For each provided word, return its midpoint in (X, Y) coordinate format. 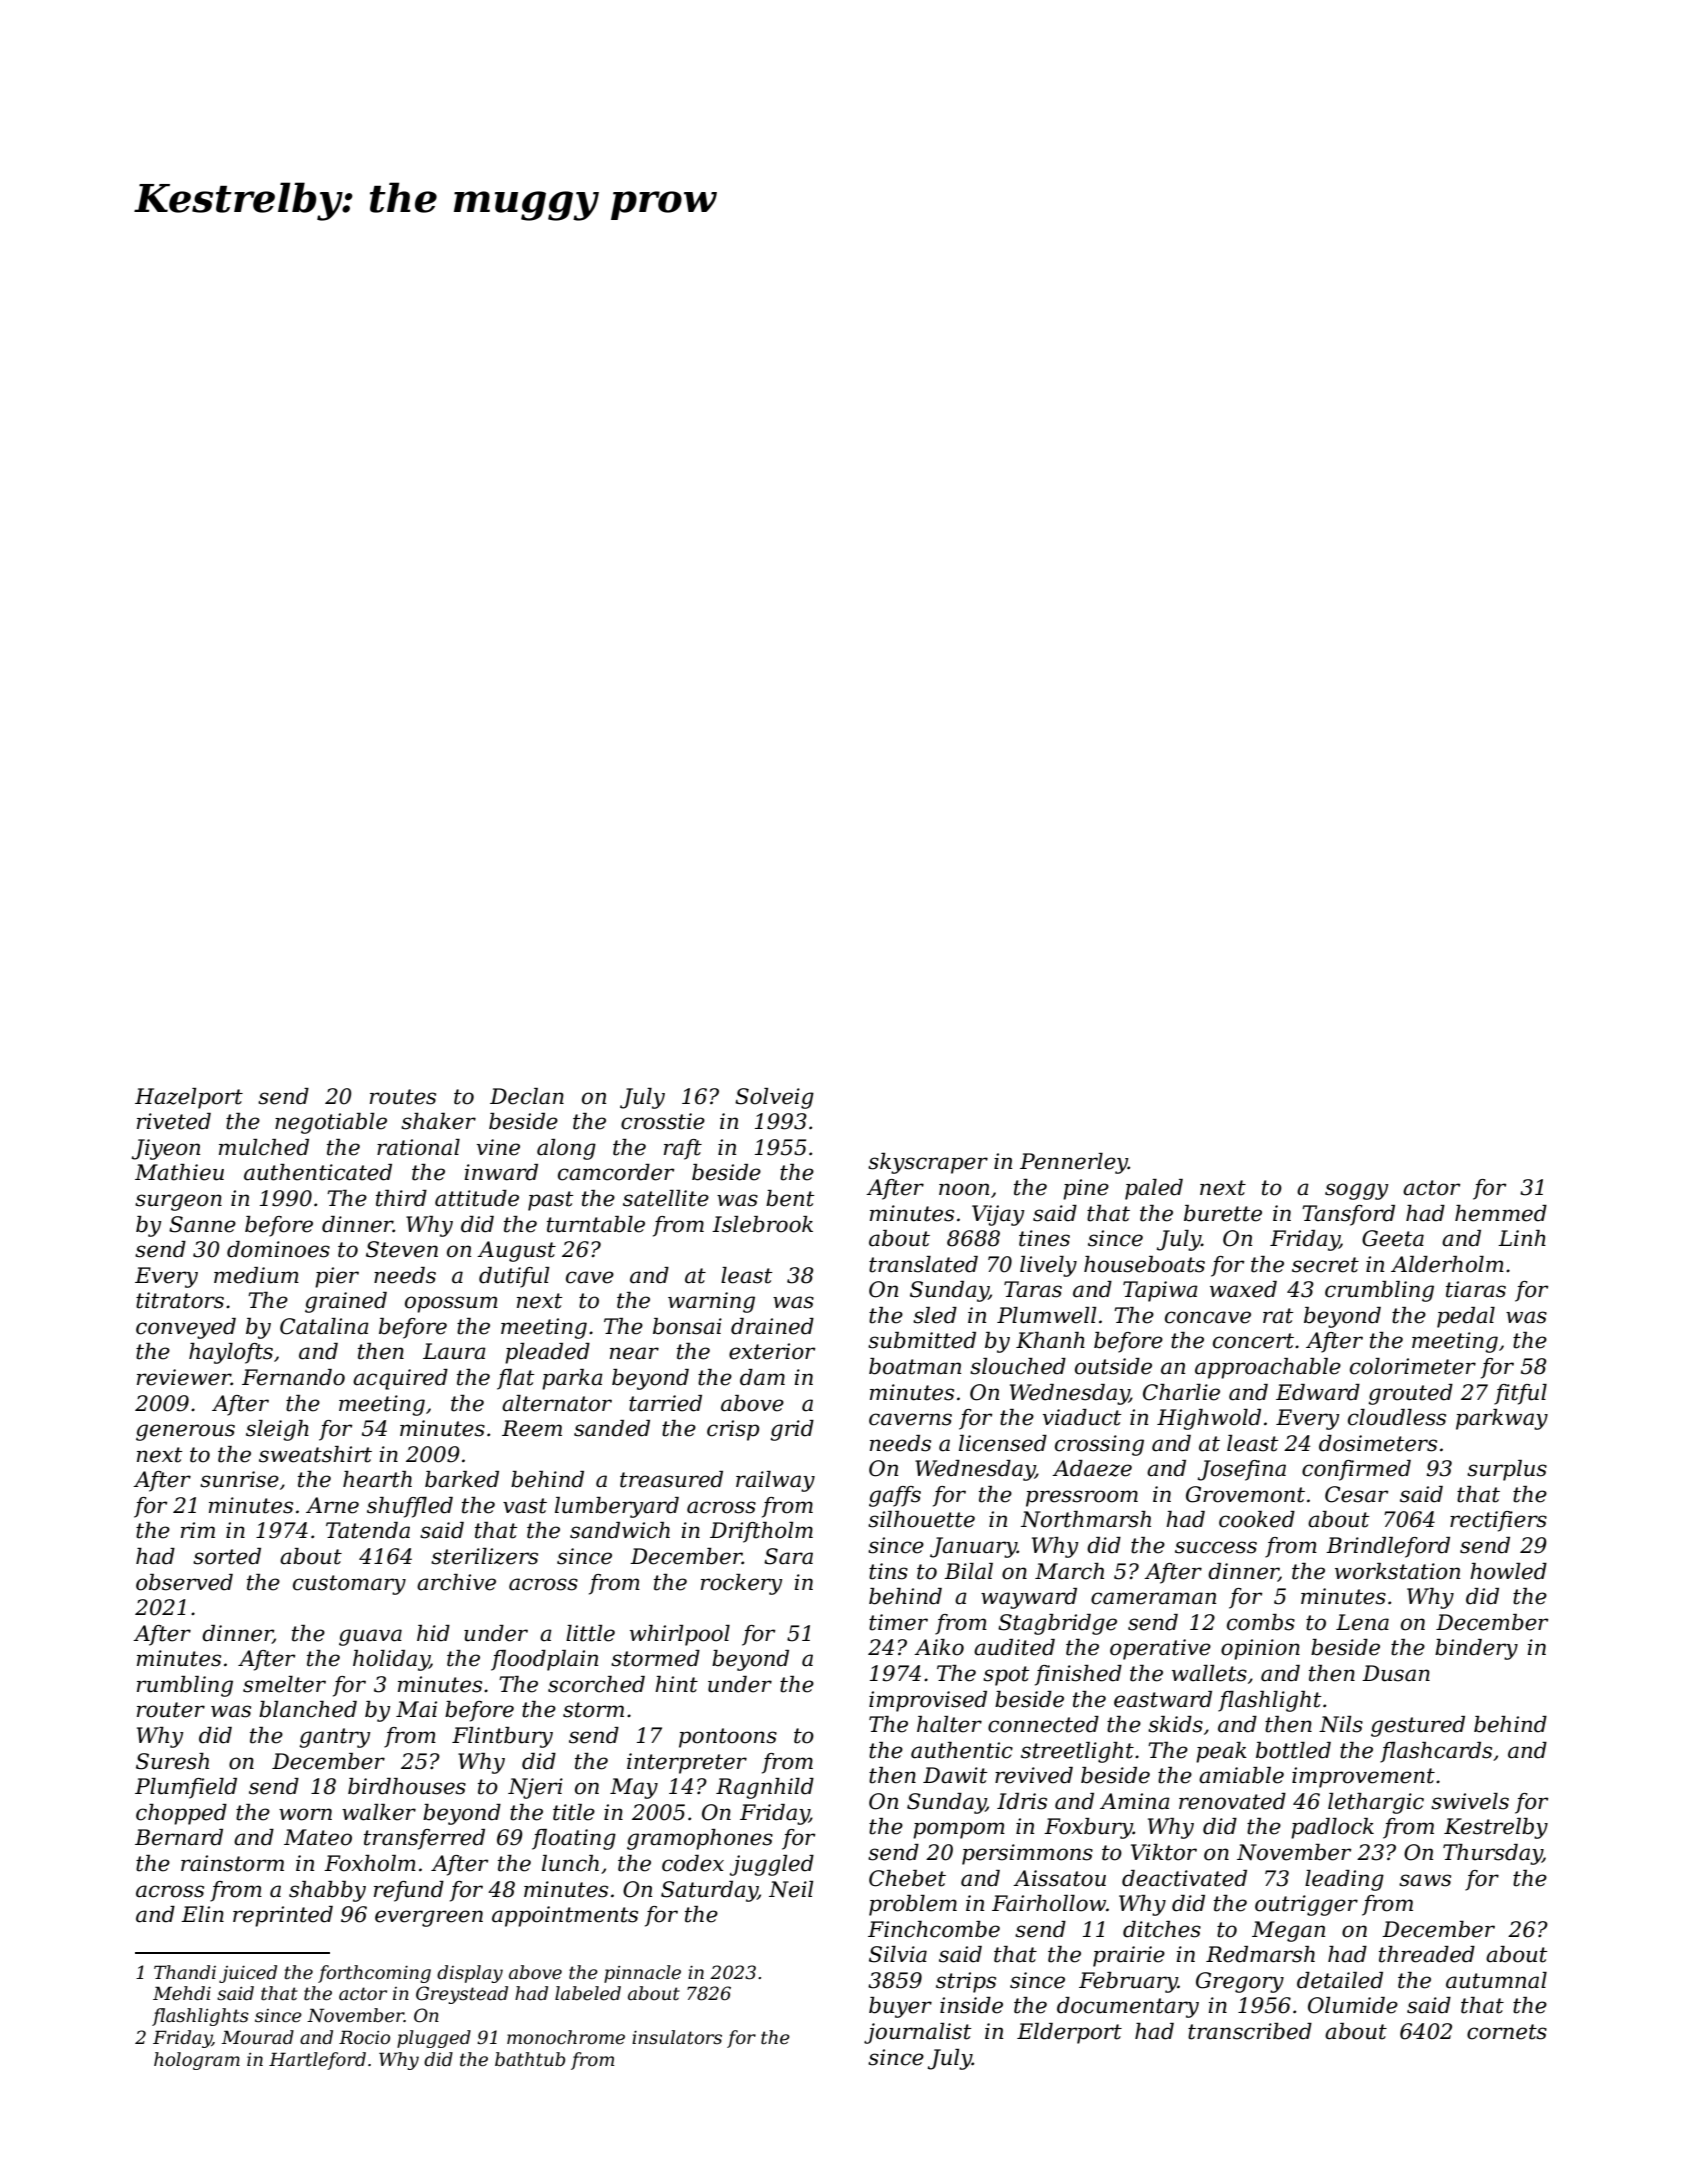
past (550, 1201)
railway (775, 1481)
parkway (1502, 1419)
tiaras (1476, 1289)
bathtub (530, 2059)
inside (971, 2005)
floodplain (544, 1660)
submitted (922, 1340)
